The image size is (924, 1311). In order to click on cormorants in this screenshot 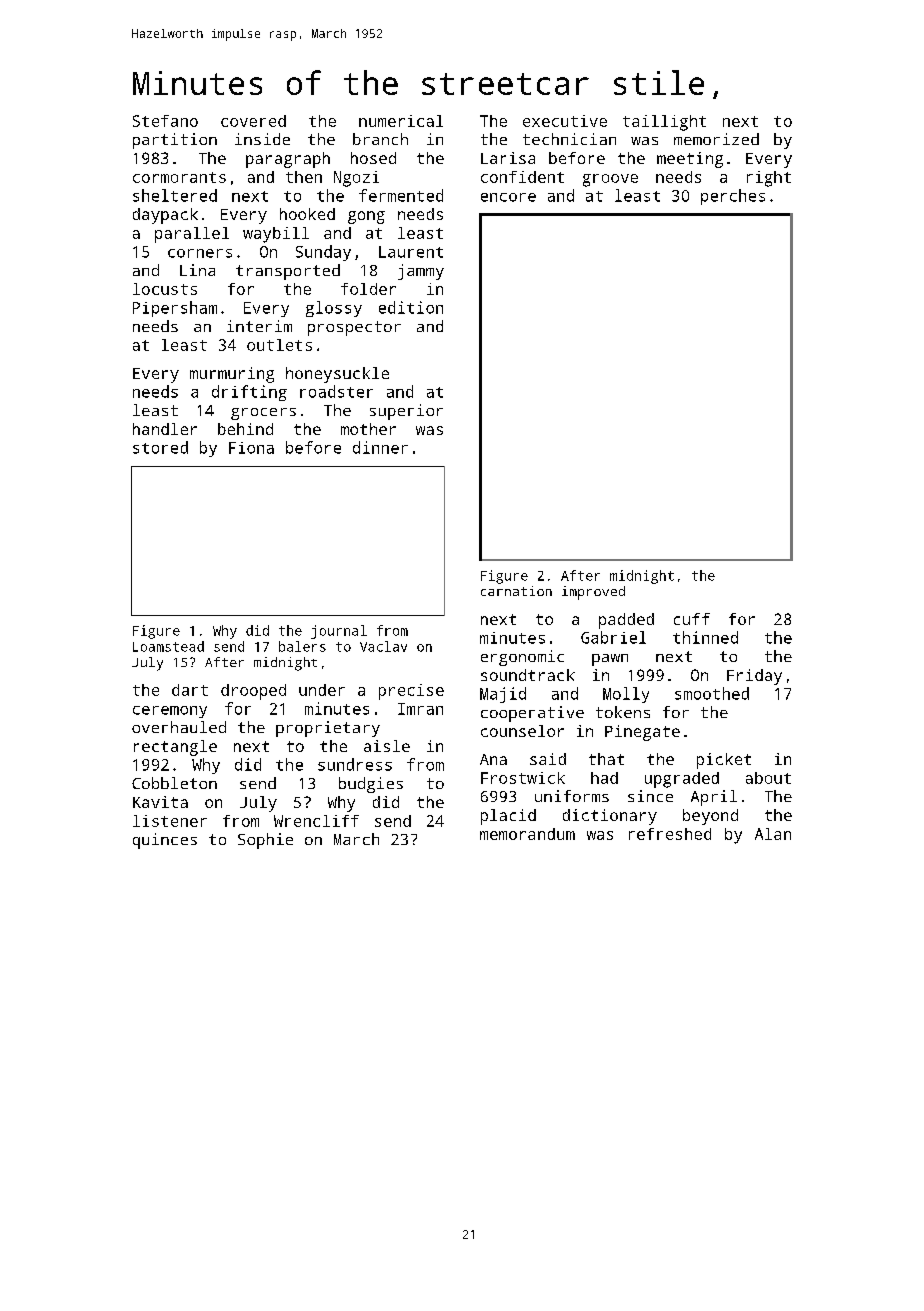, I will do `click(179, 177)`.
